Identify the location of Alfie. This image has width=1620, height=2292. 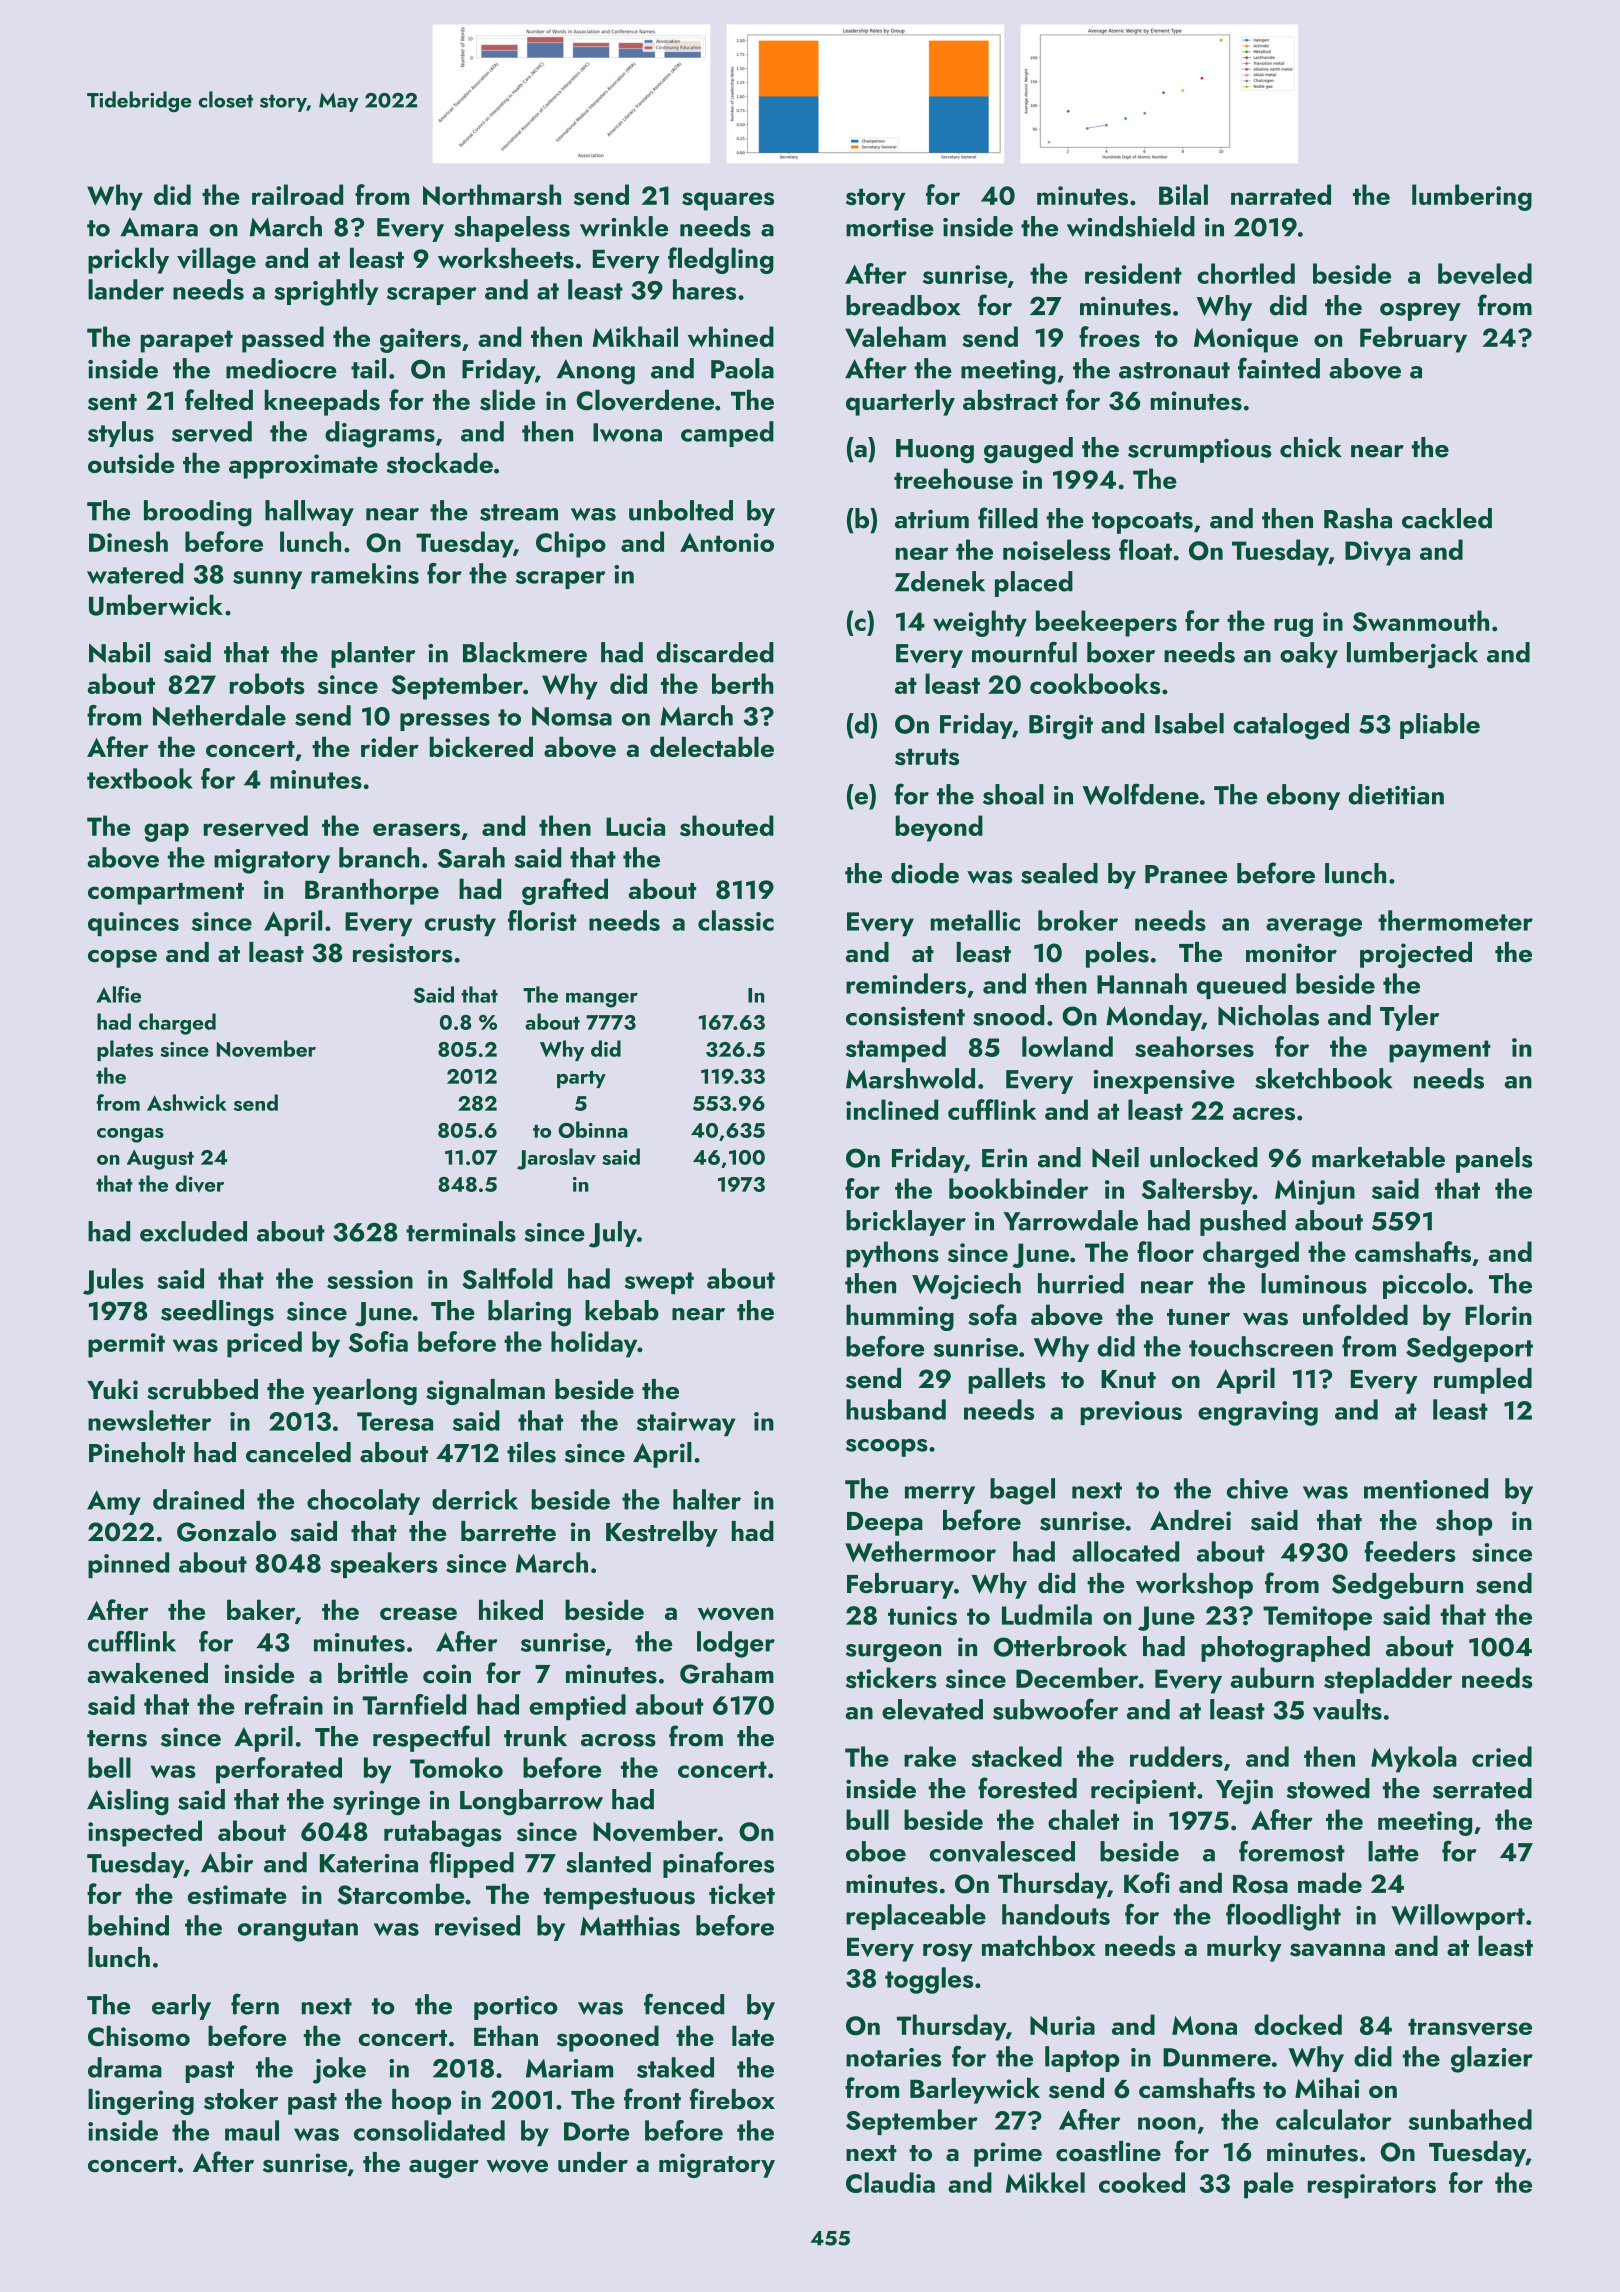
(118, 994).
